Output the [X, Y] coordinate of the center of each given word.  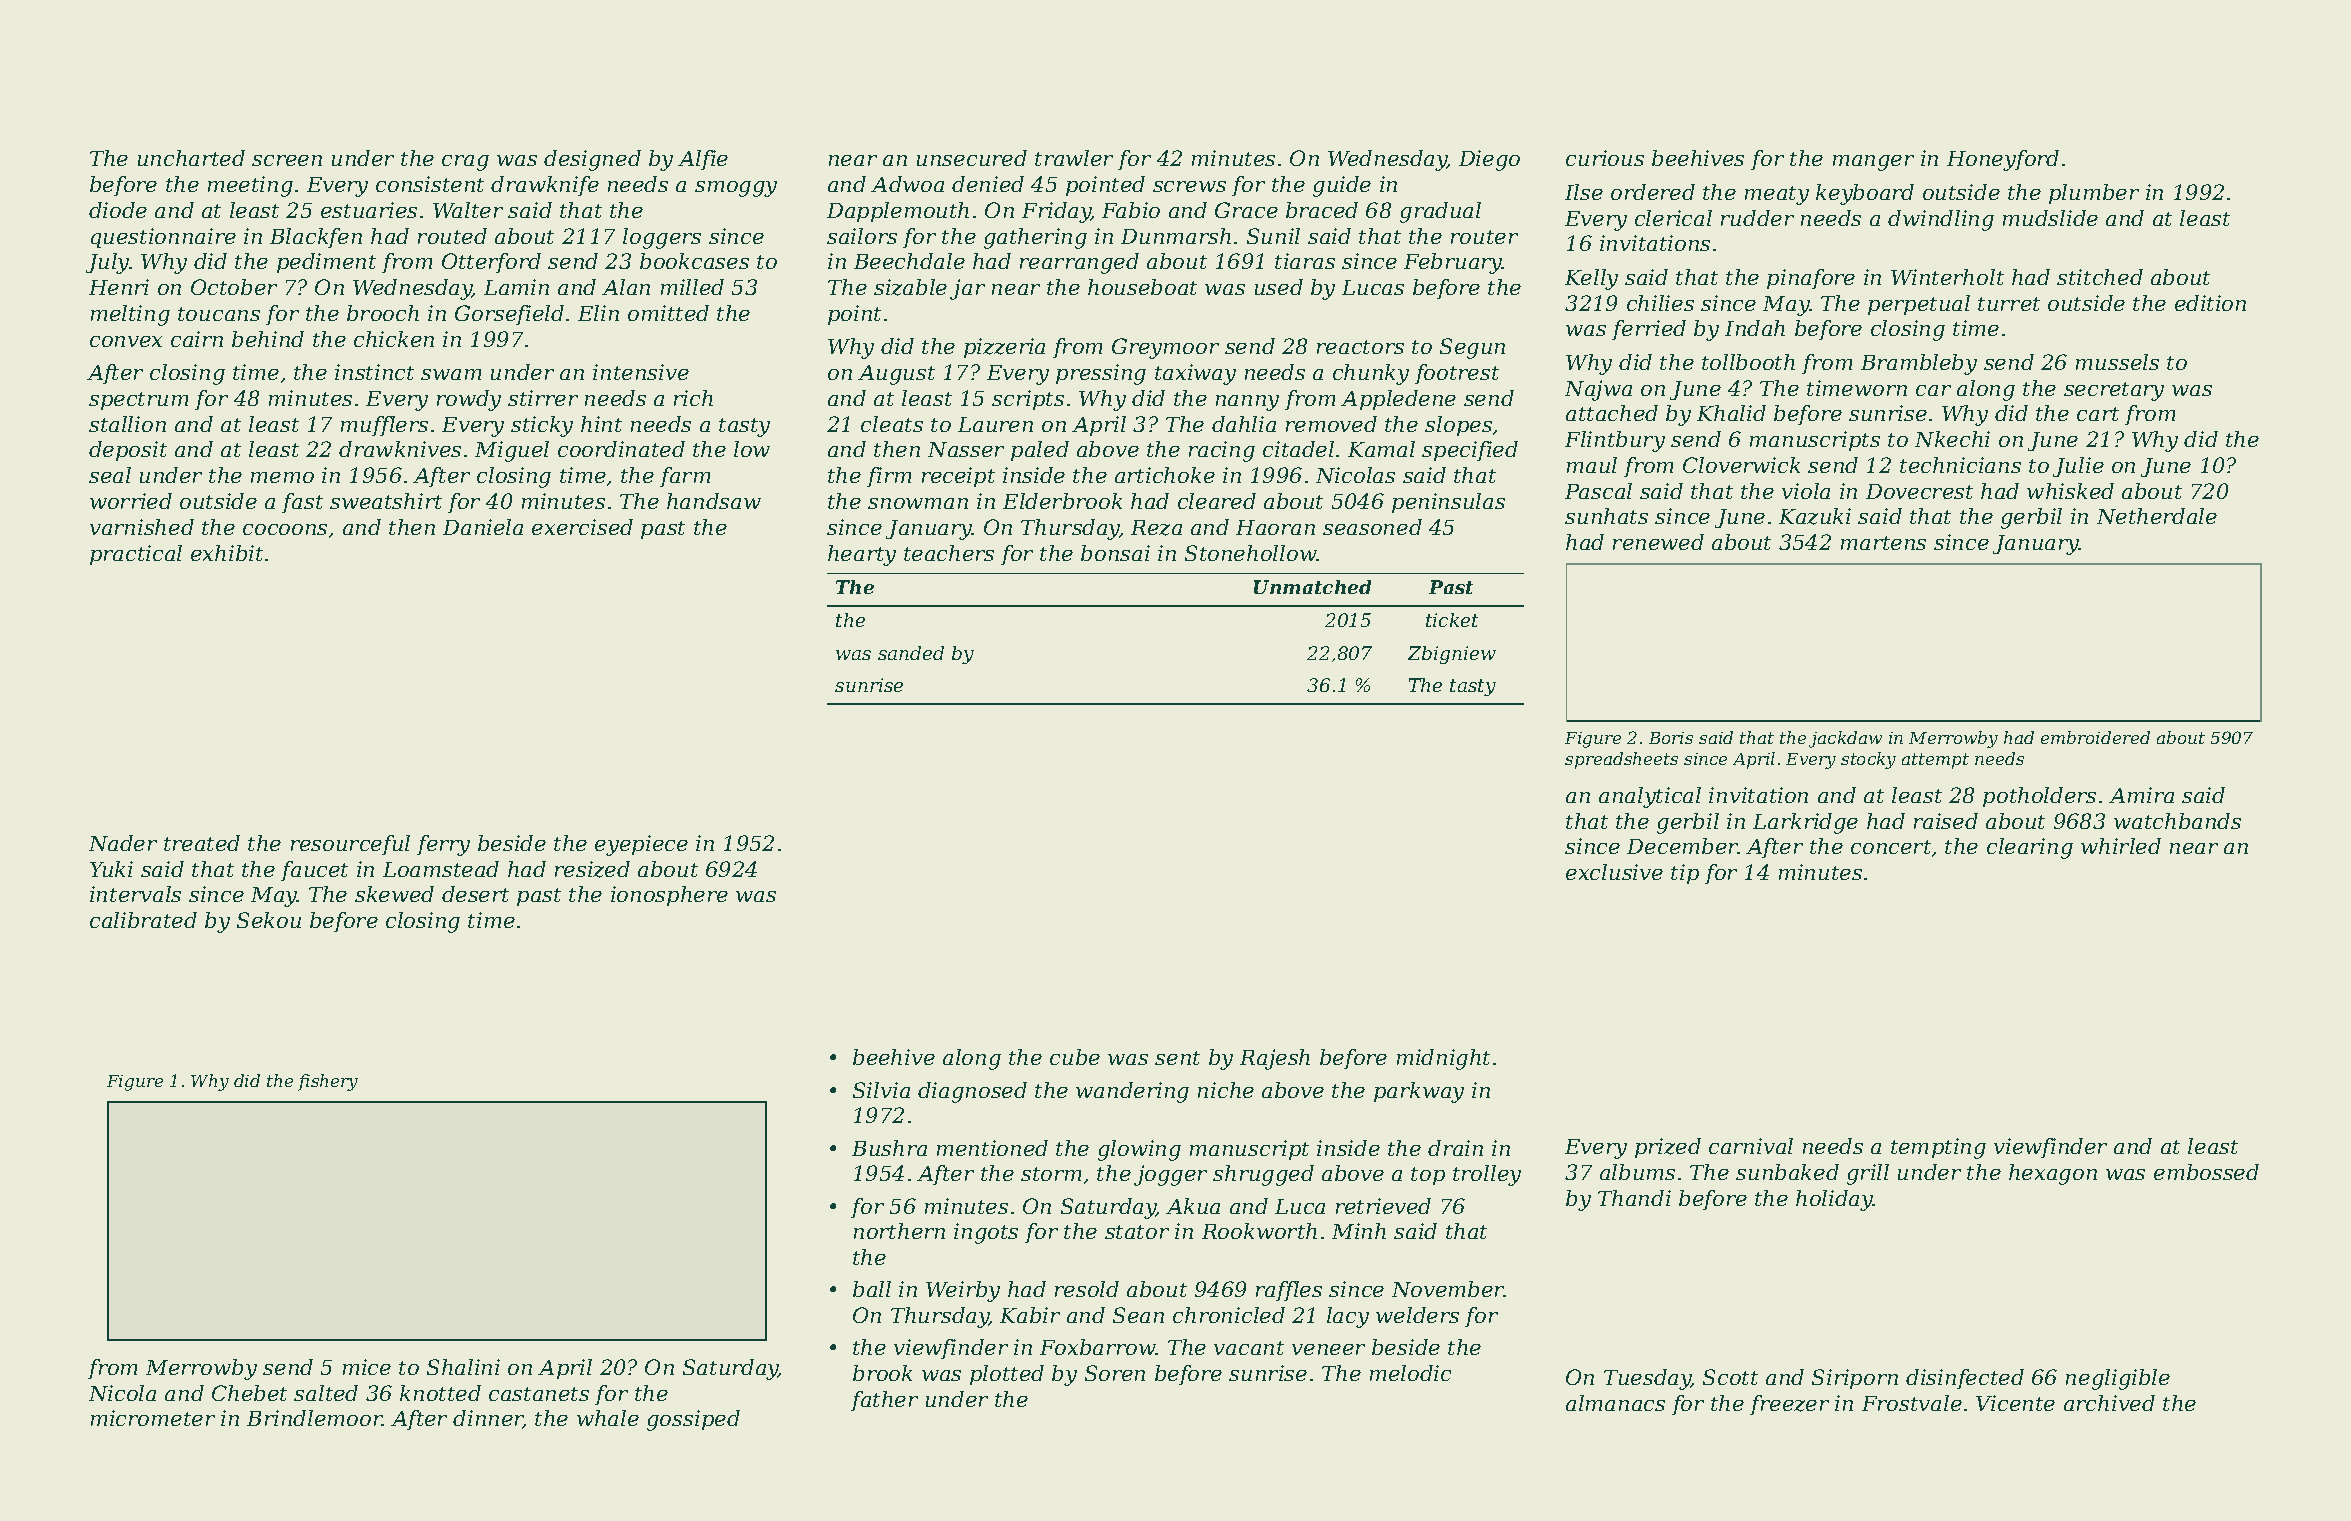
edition [2210, 303]
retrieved [1383, 1206]
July [108, 263]
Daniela [483, 527]
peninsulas [1448, 503]
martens [1883, 543]
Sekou [269, 920]
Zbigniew [1452, 655]
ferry [443, 845]
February [1453, 263]
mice [367, 1367]
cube [1075, 1057]
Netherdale [2157, 516]
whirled [2121, 846]
